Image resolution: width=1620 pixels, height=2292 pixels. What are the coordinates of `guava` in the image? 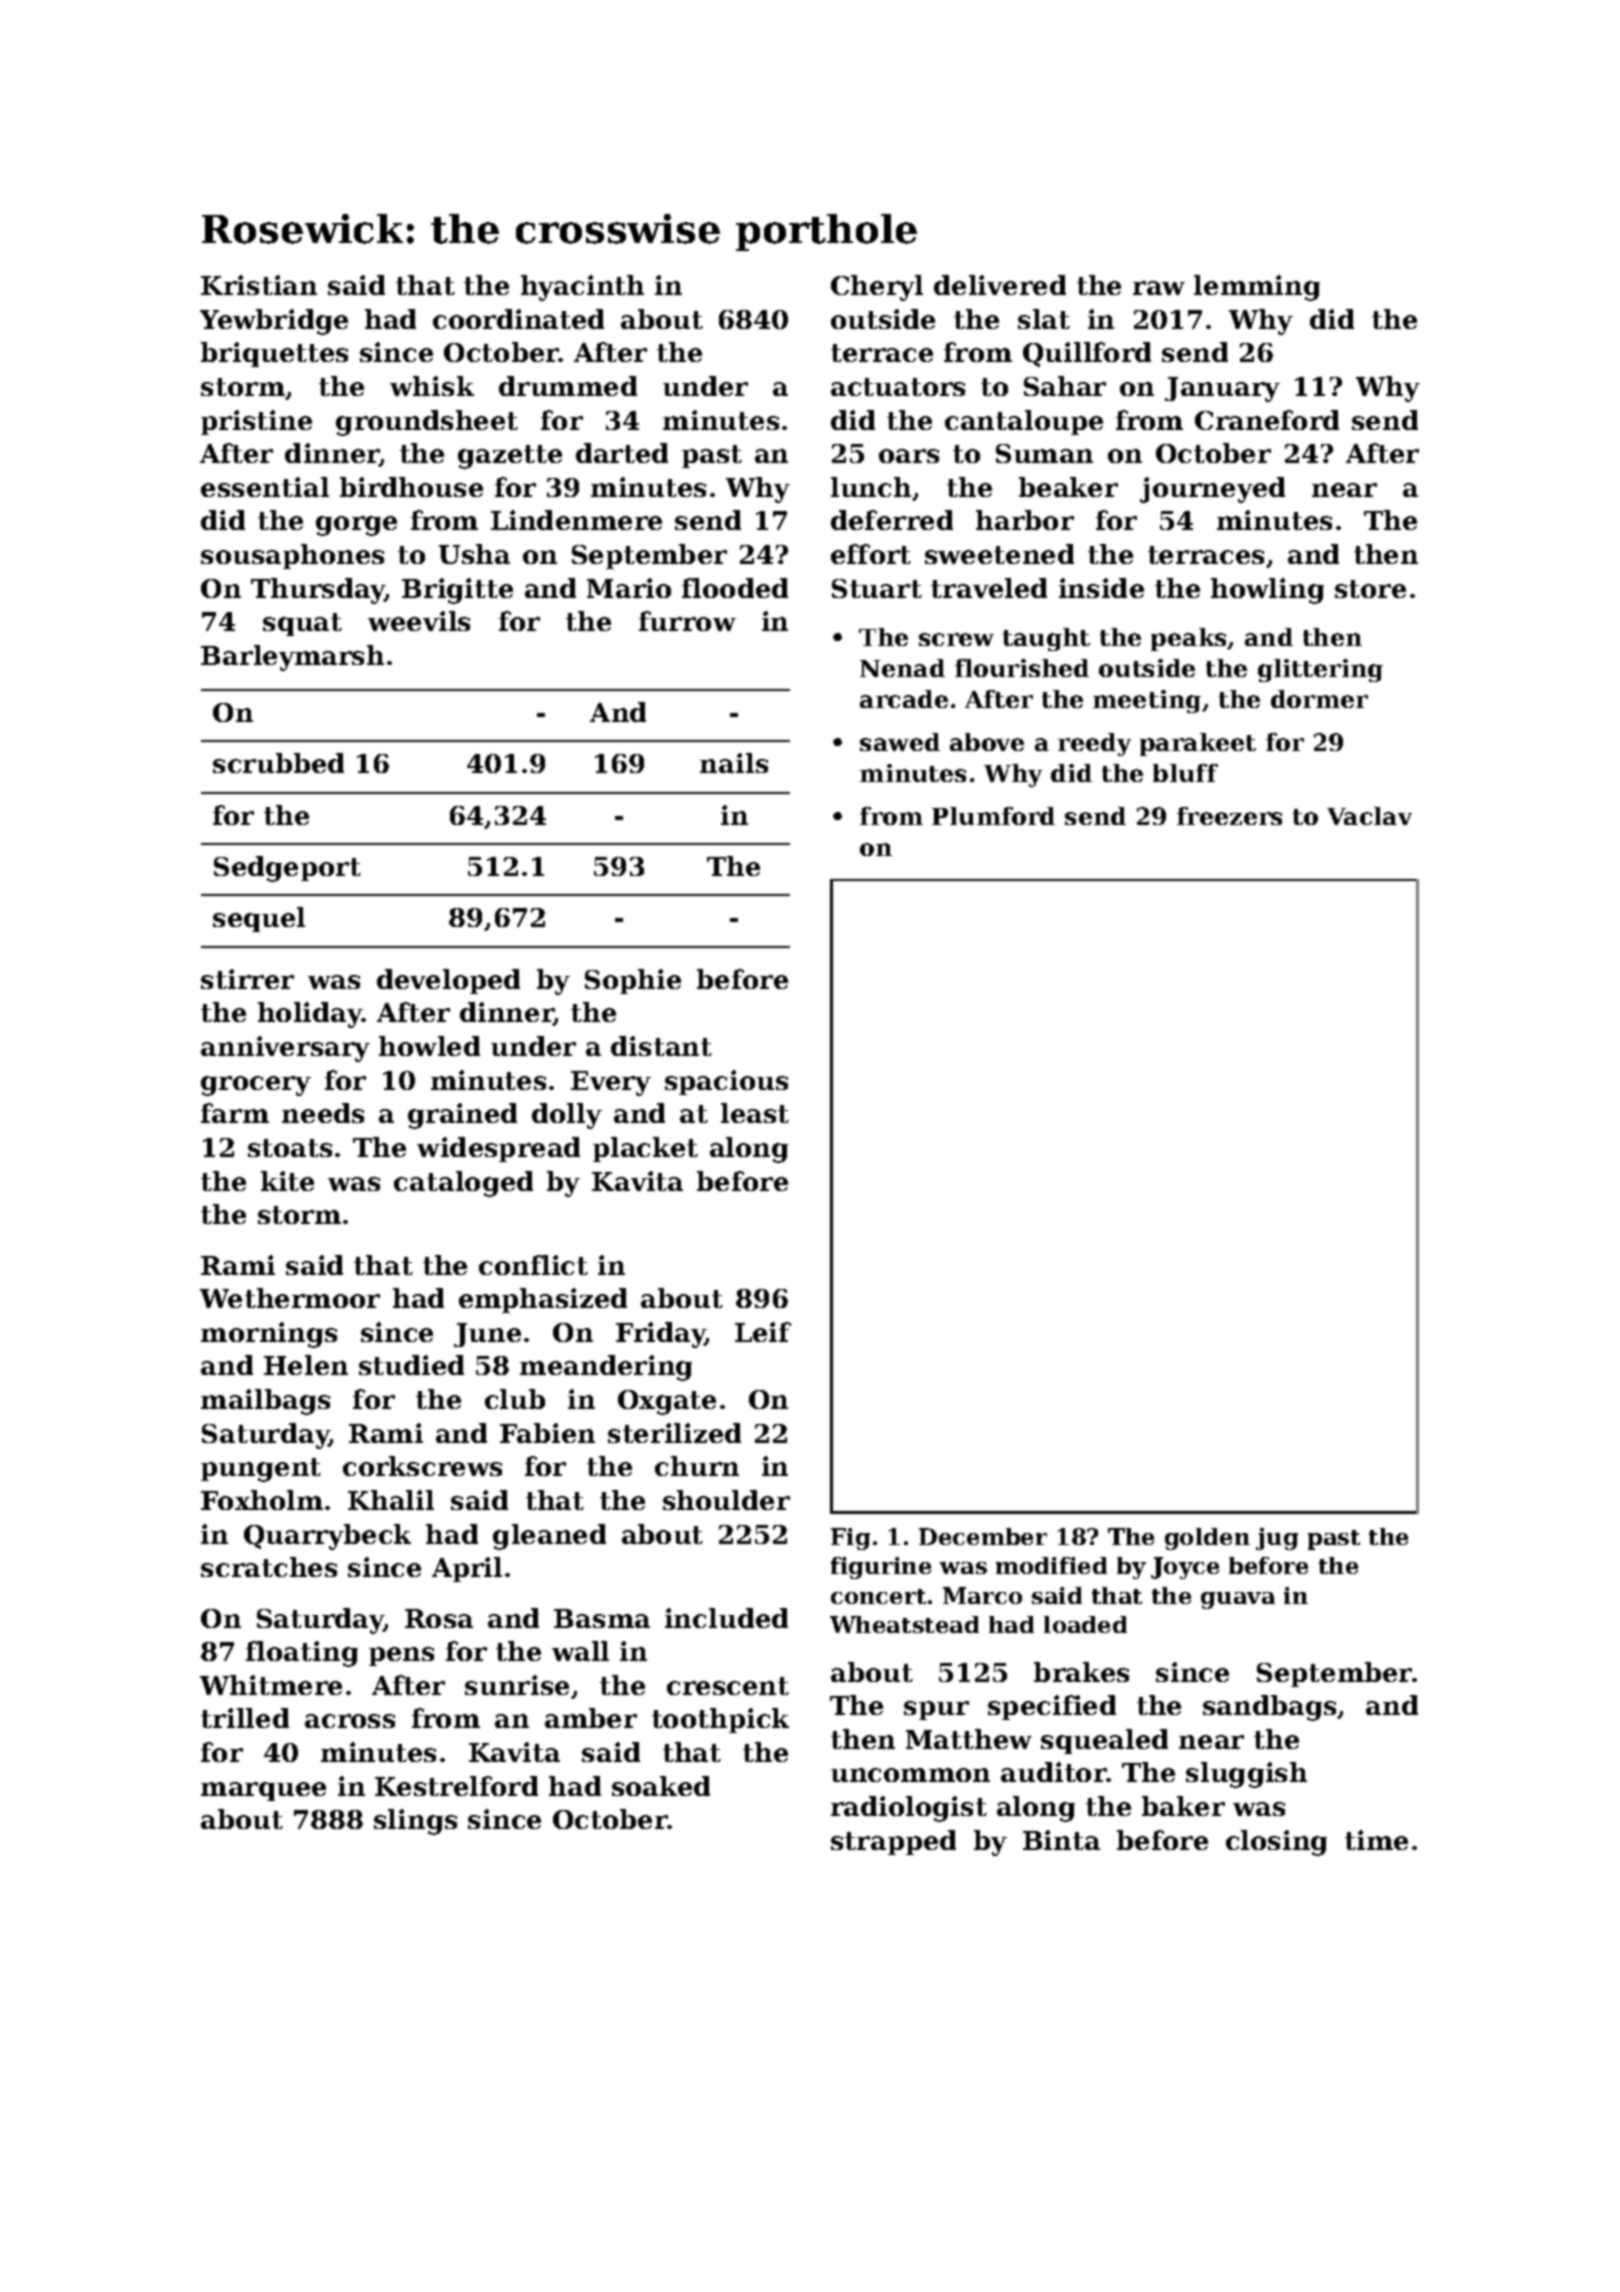 It's located at (1238, 1600).
